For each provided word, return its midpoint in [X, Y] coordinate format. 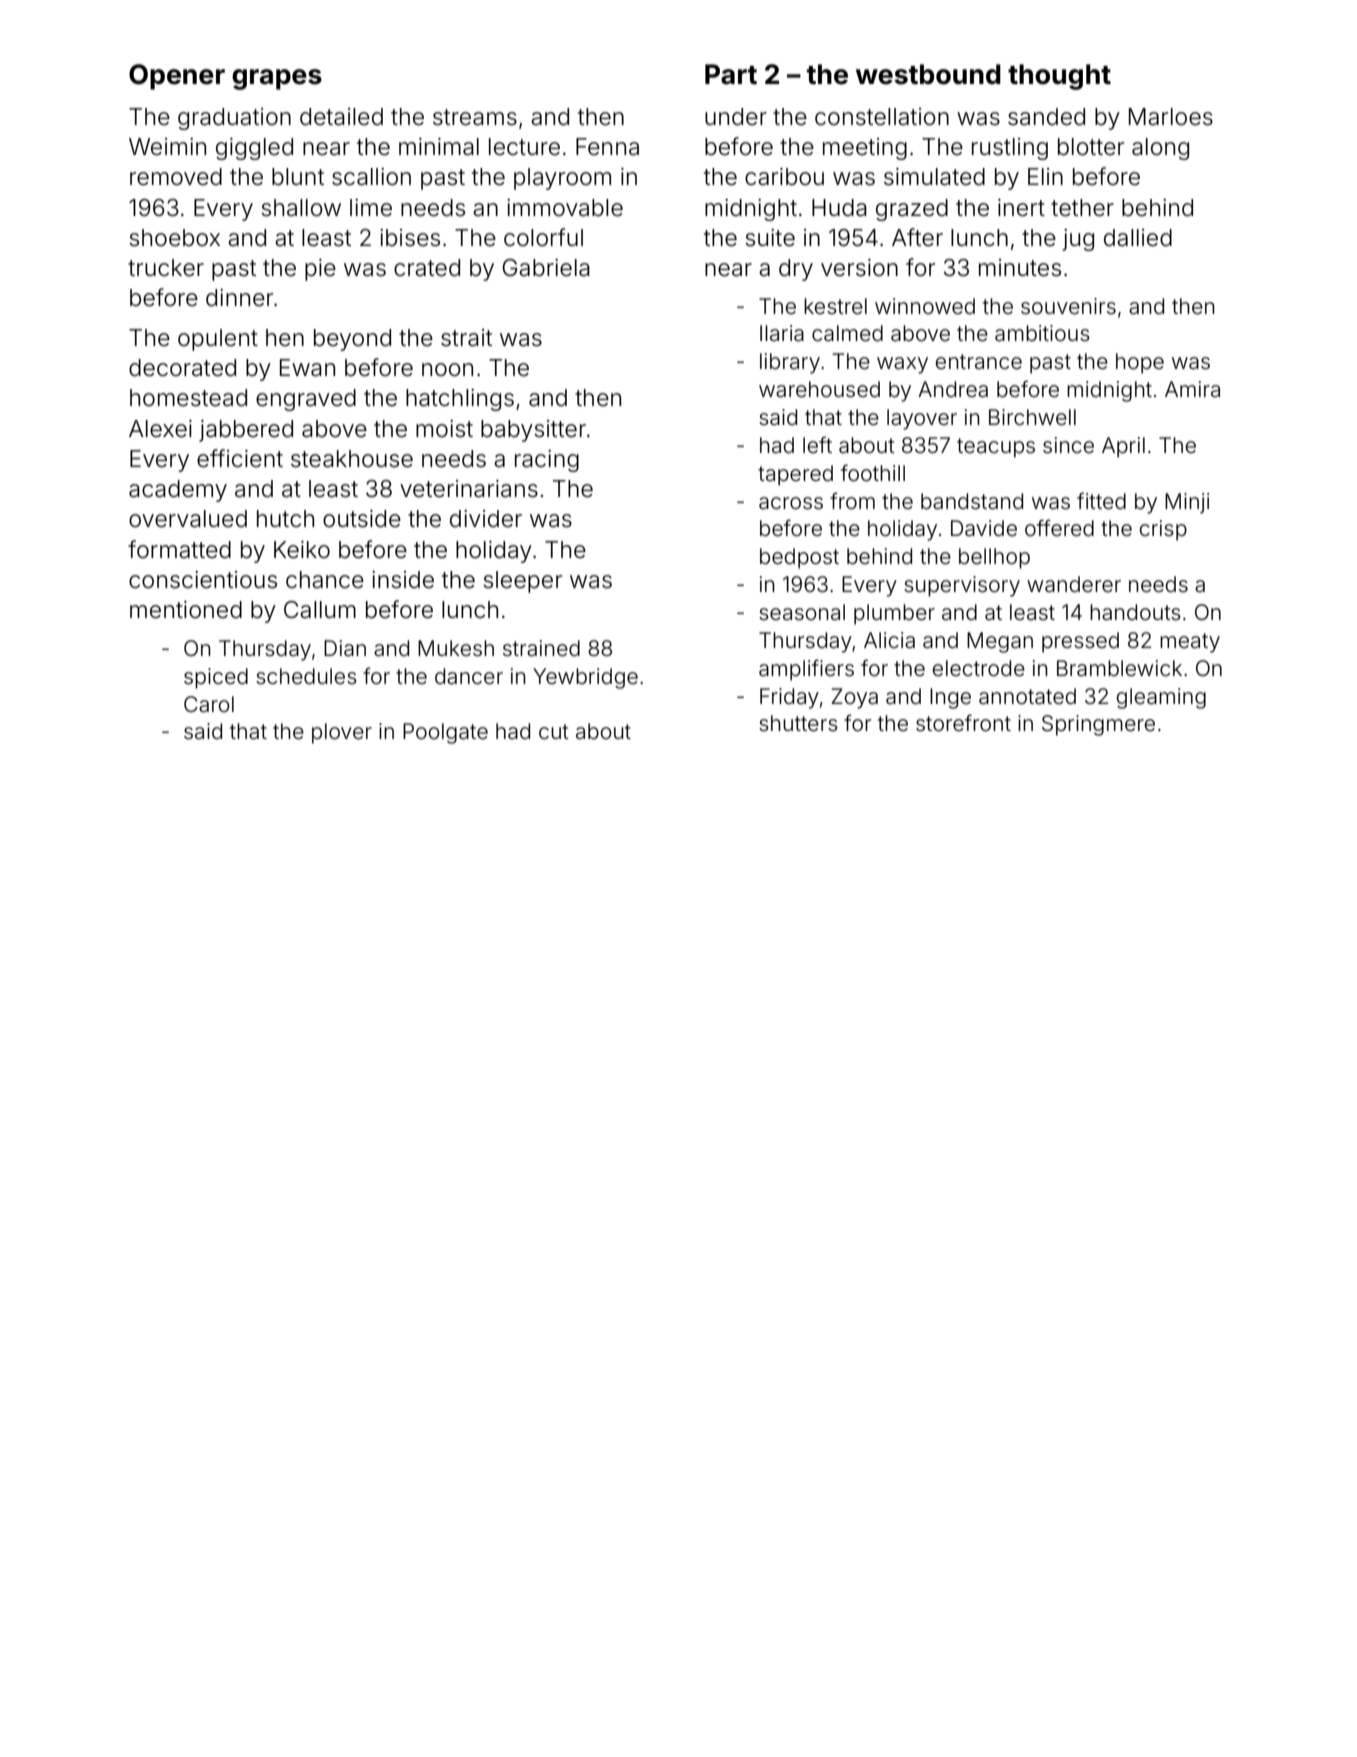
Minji [1187, 503]
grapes [277, 79]
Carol [209, 704]
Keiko [302, 550]
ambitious [1042, 333]
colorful [543, 237]
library [790, 363]
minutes [1020, 268]
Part [731, 74]
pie [320, 270]
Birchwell [1032, 417]
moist [444, 429]
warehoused [819, 389]
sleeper [522, 582]
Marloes [1171, 117]
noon [447, 370]
